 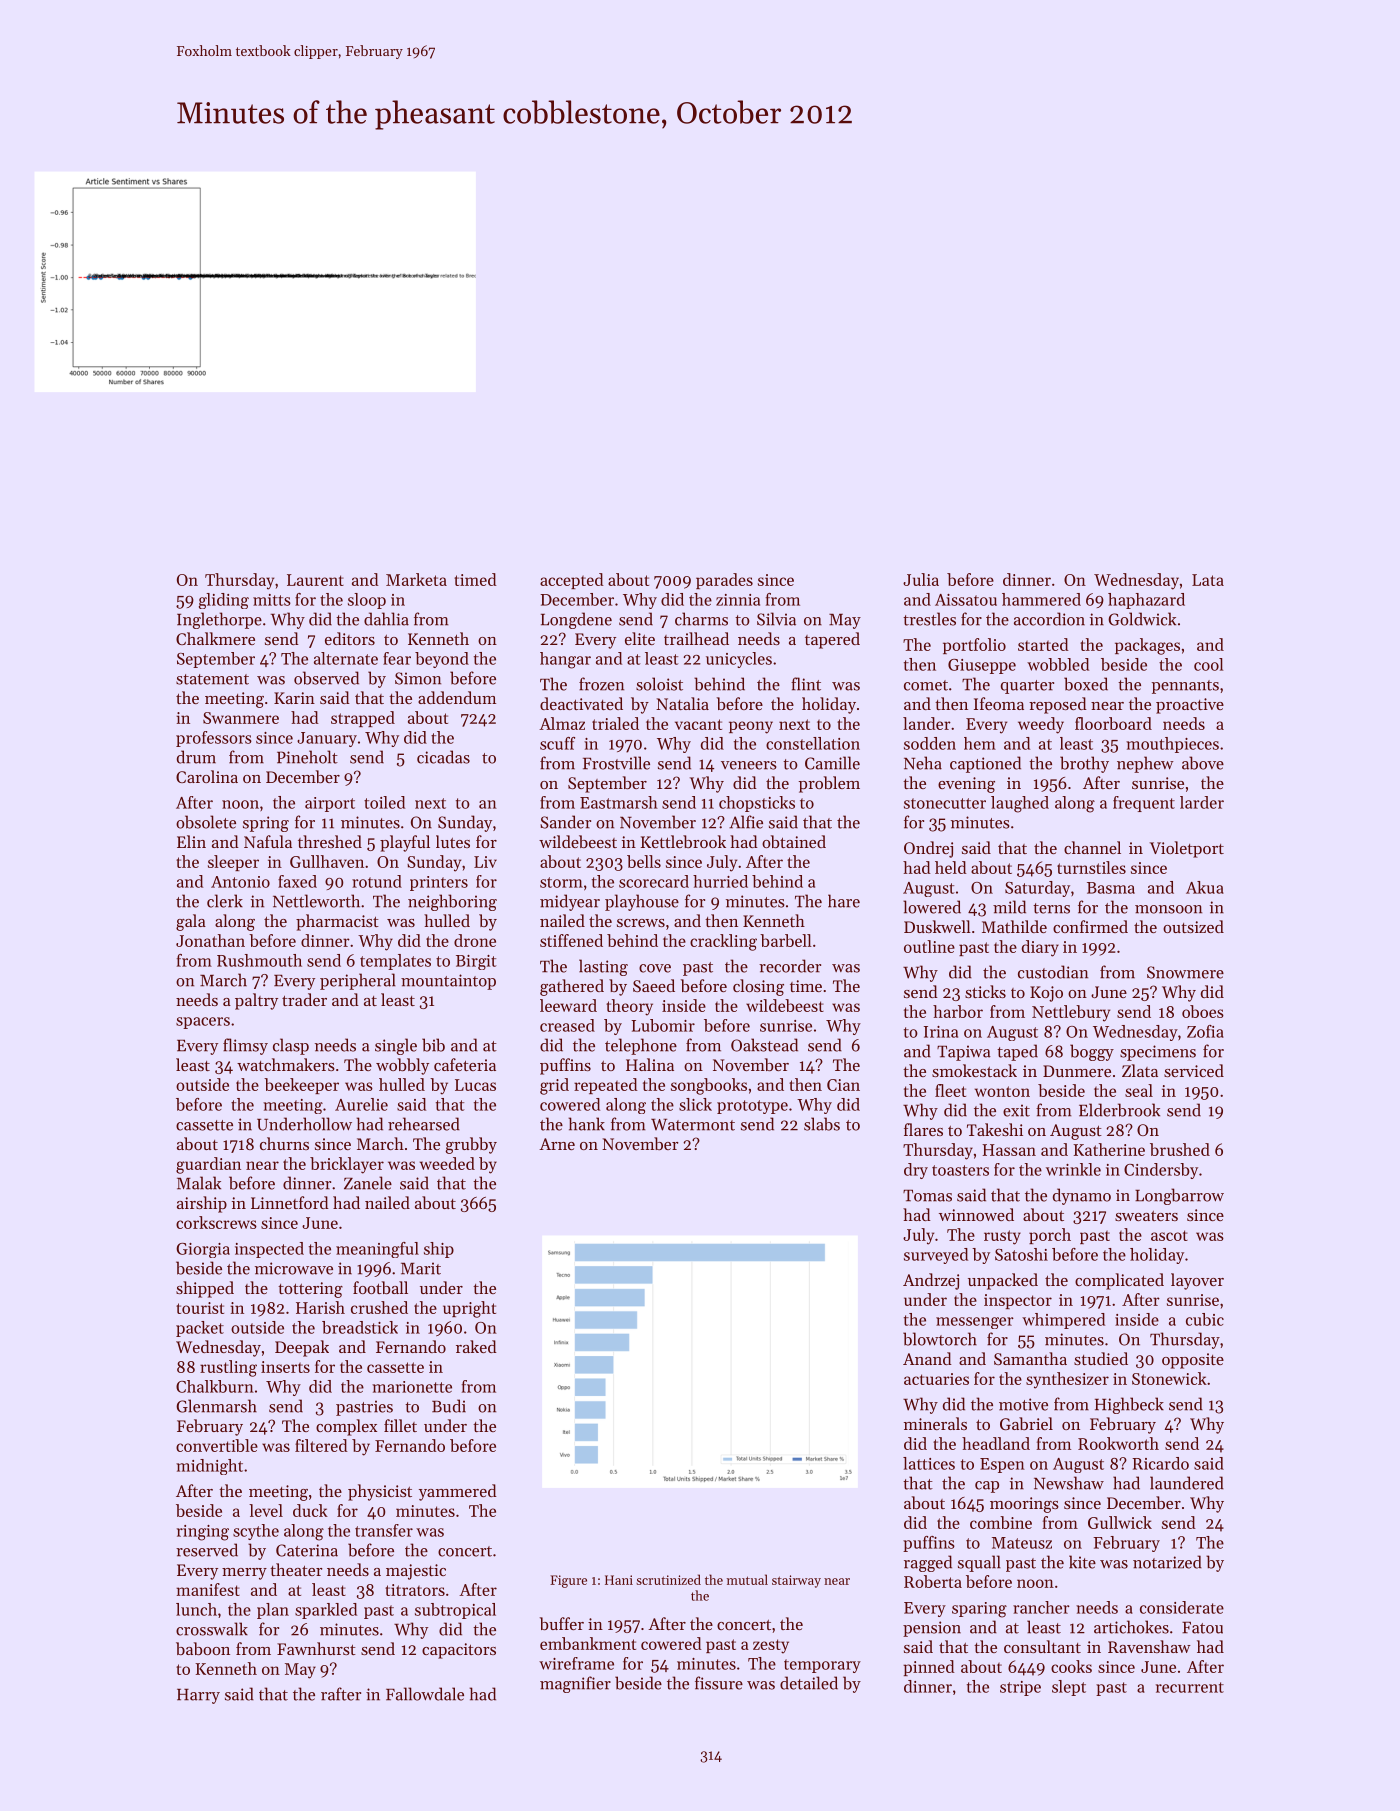 What do you see at coordinates (273, 1611) in the page?
I see `plan` at bounding box center [273, 1611].
